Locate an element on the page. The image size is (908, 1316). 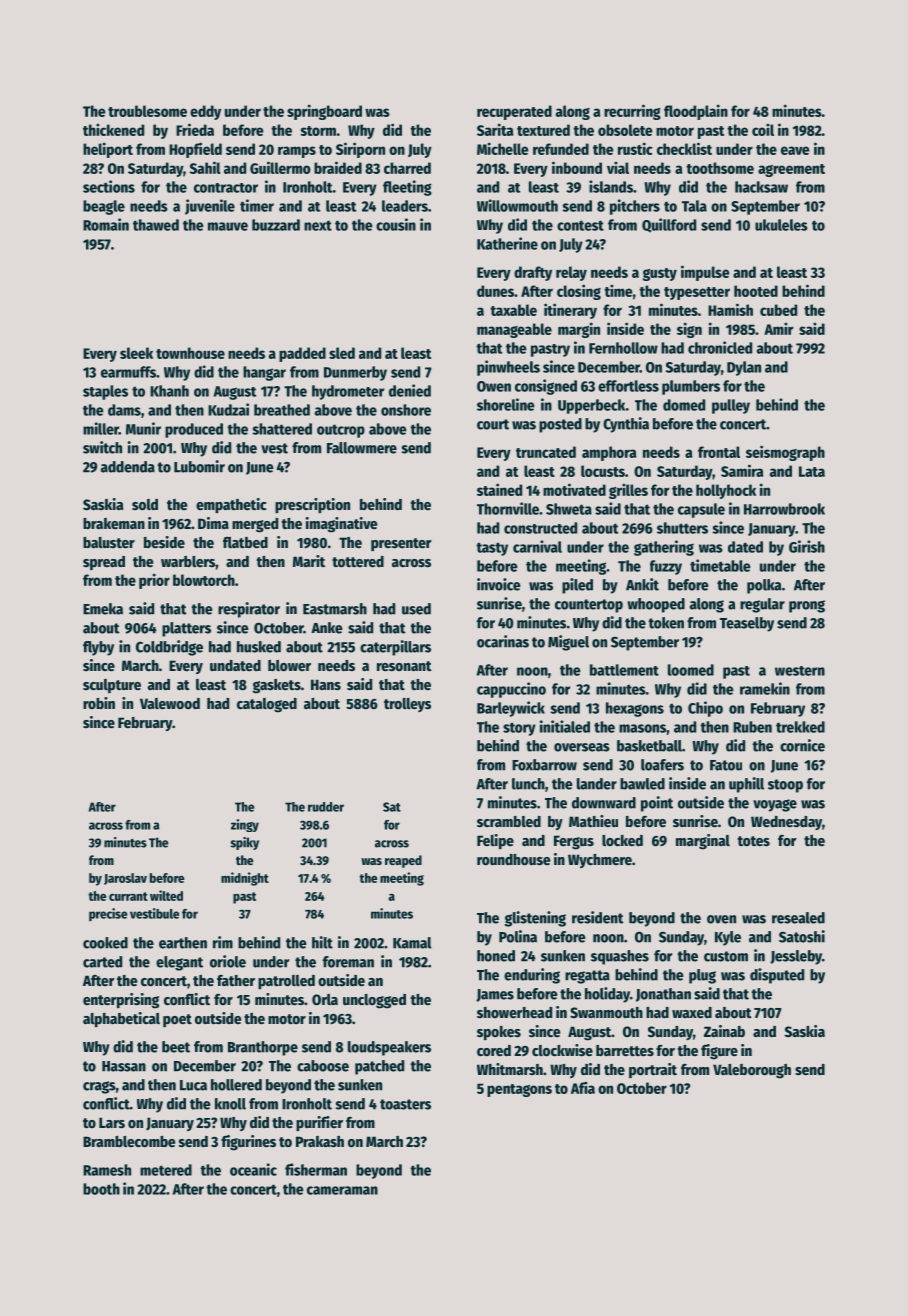
showerhead is located at coordinates (514, 1012).
